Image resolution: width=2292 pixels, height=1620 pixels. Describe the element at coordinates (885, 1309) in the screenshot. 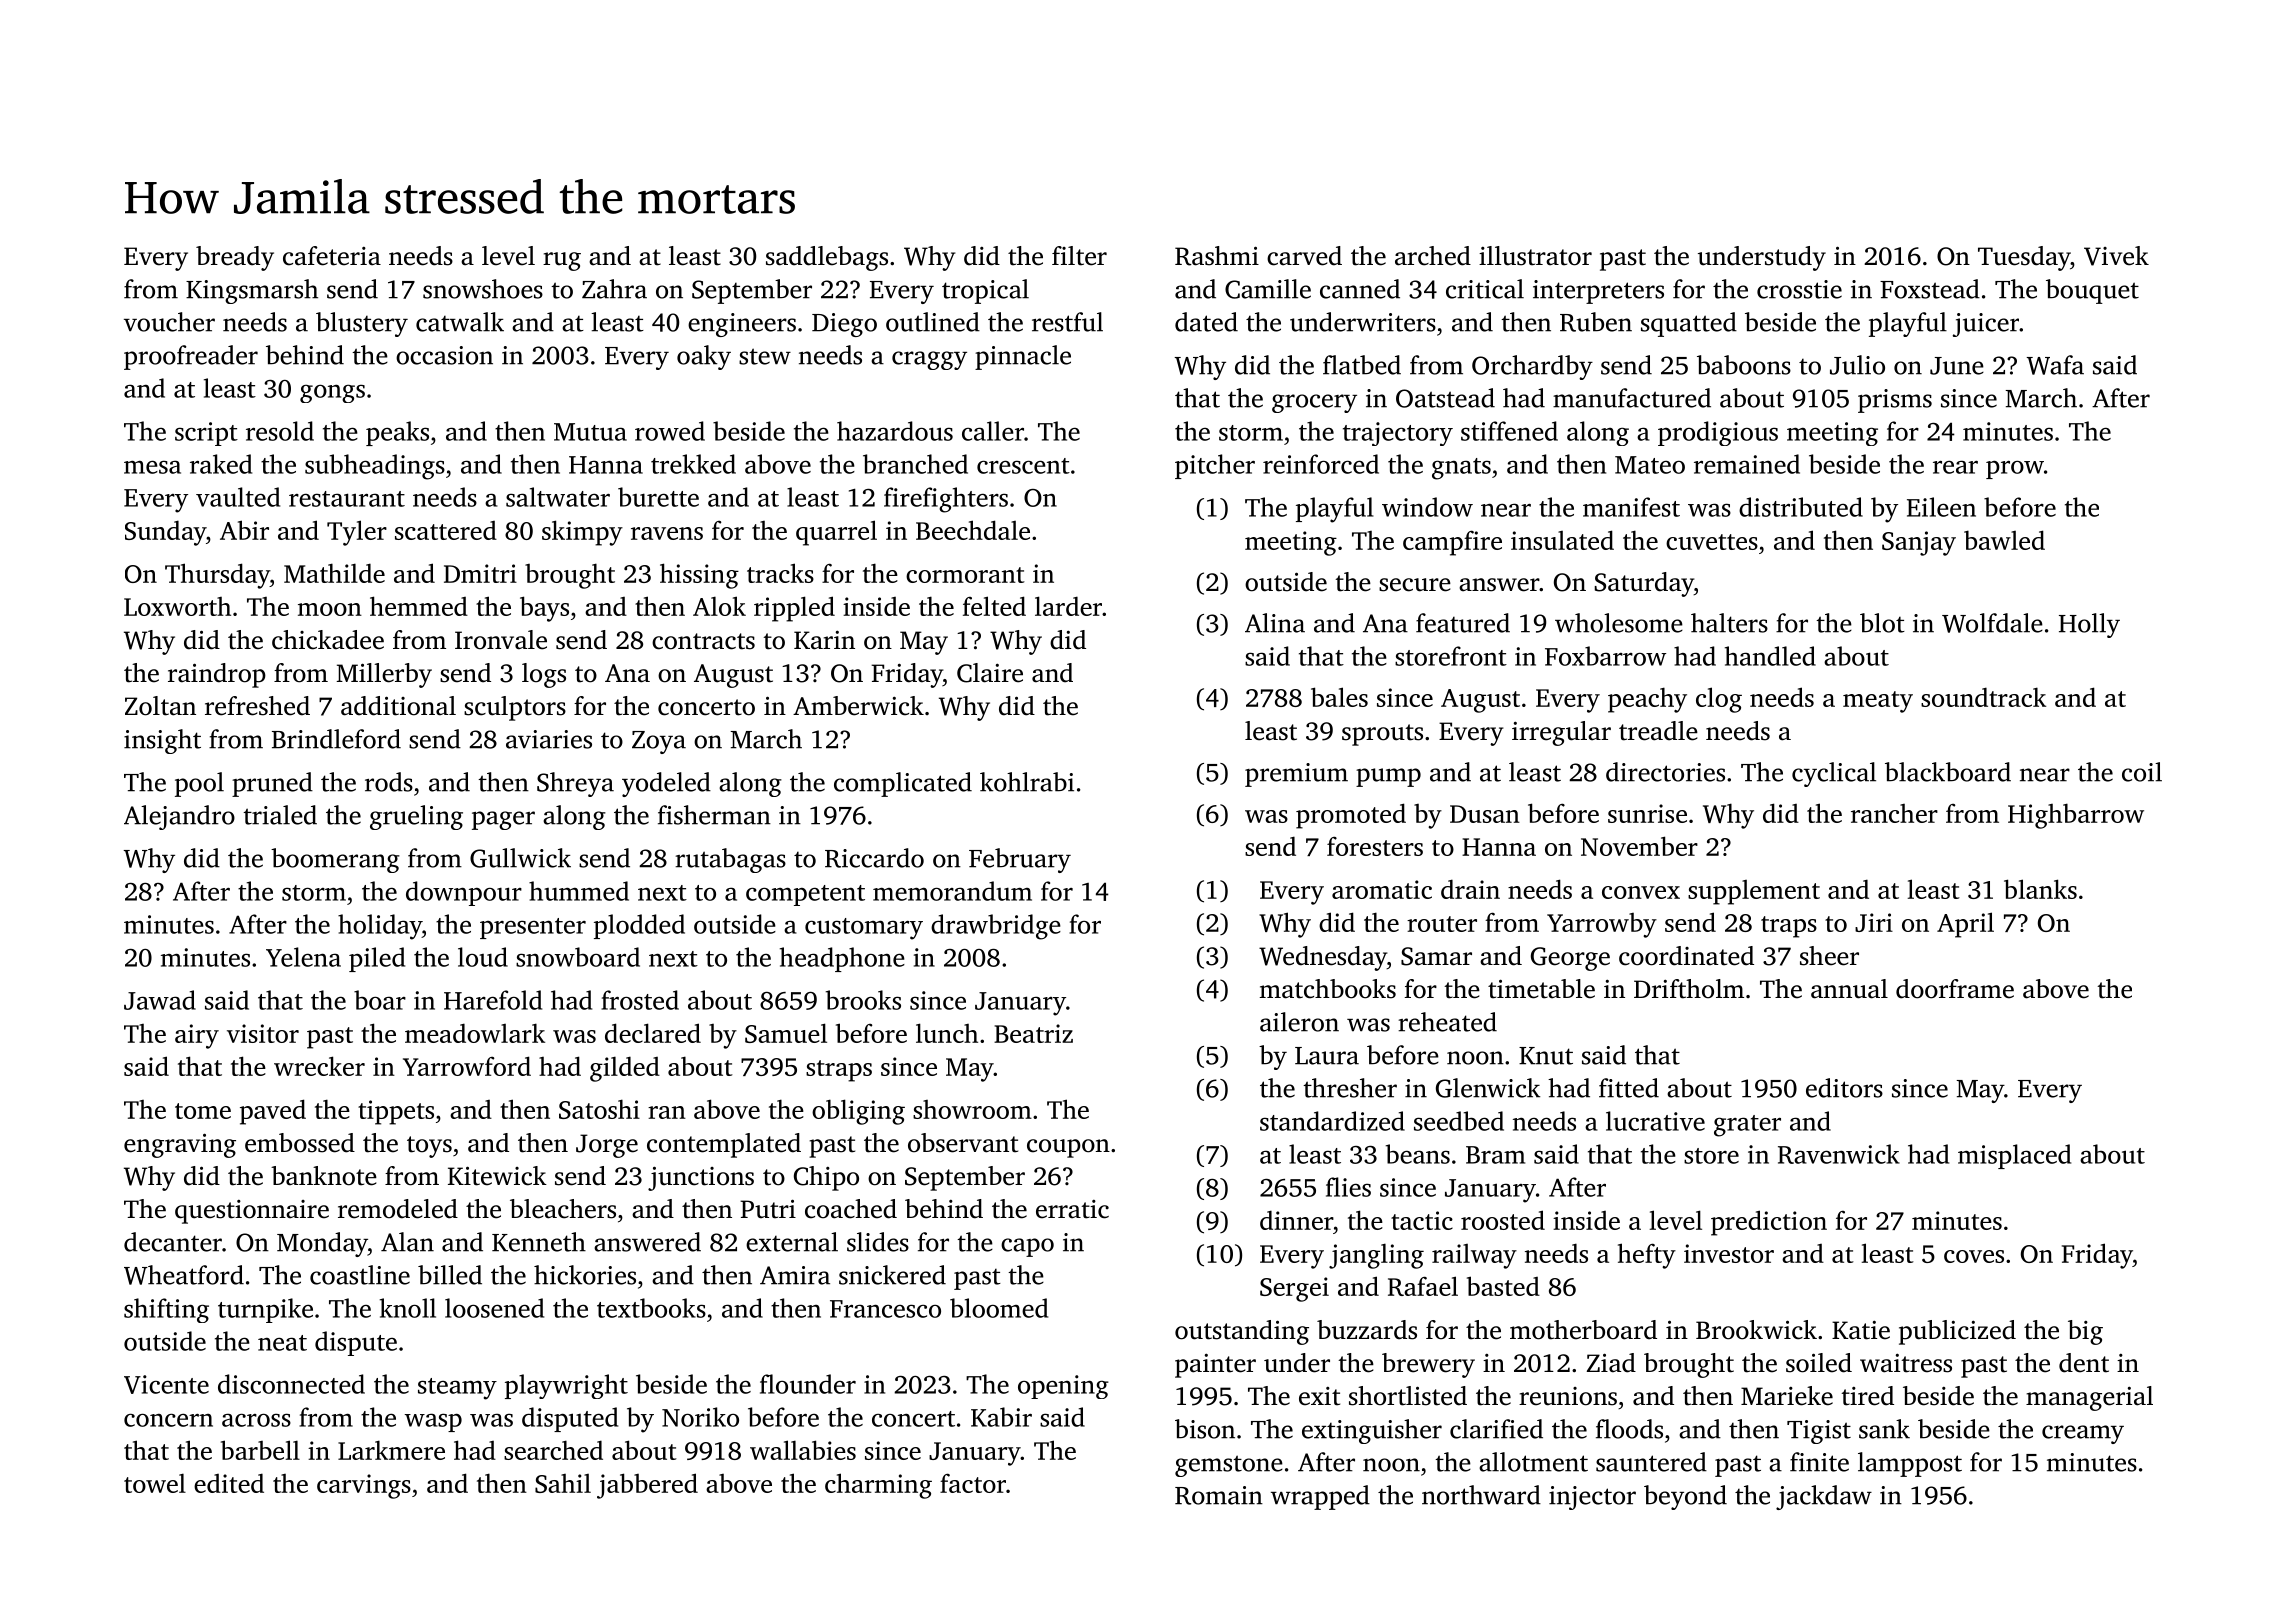

I see `Francesco` at that location.
